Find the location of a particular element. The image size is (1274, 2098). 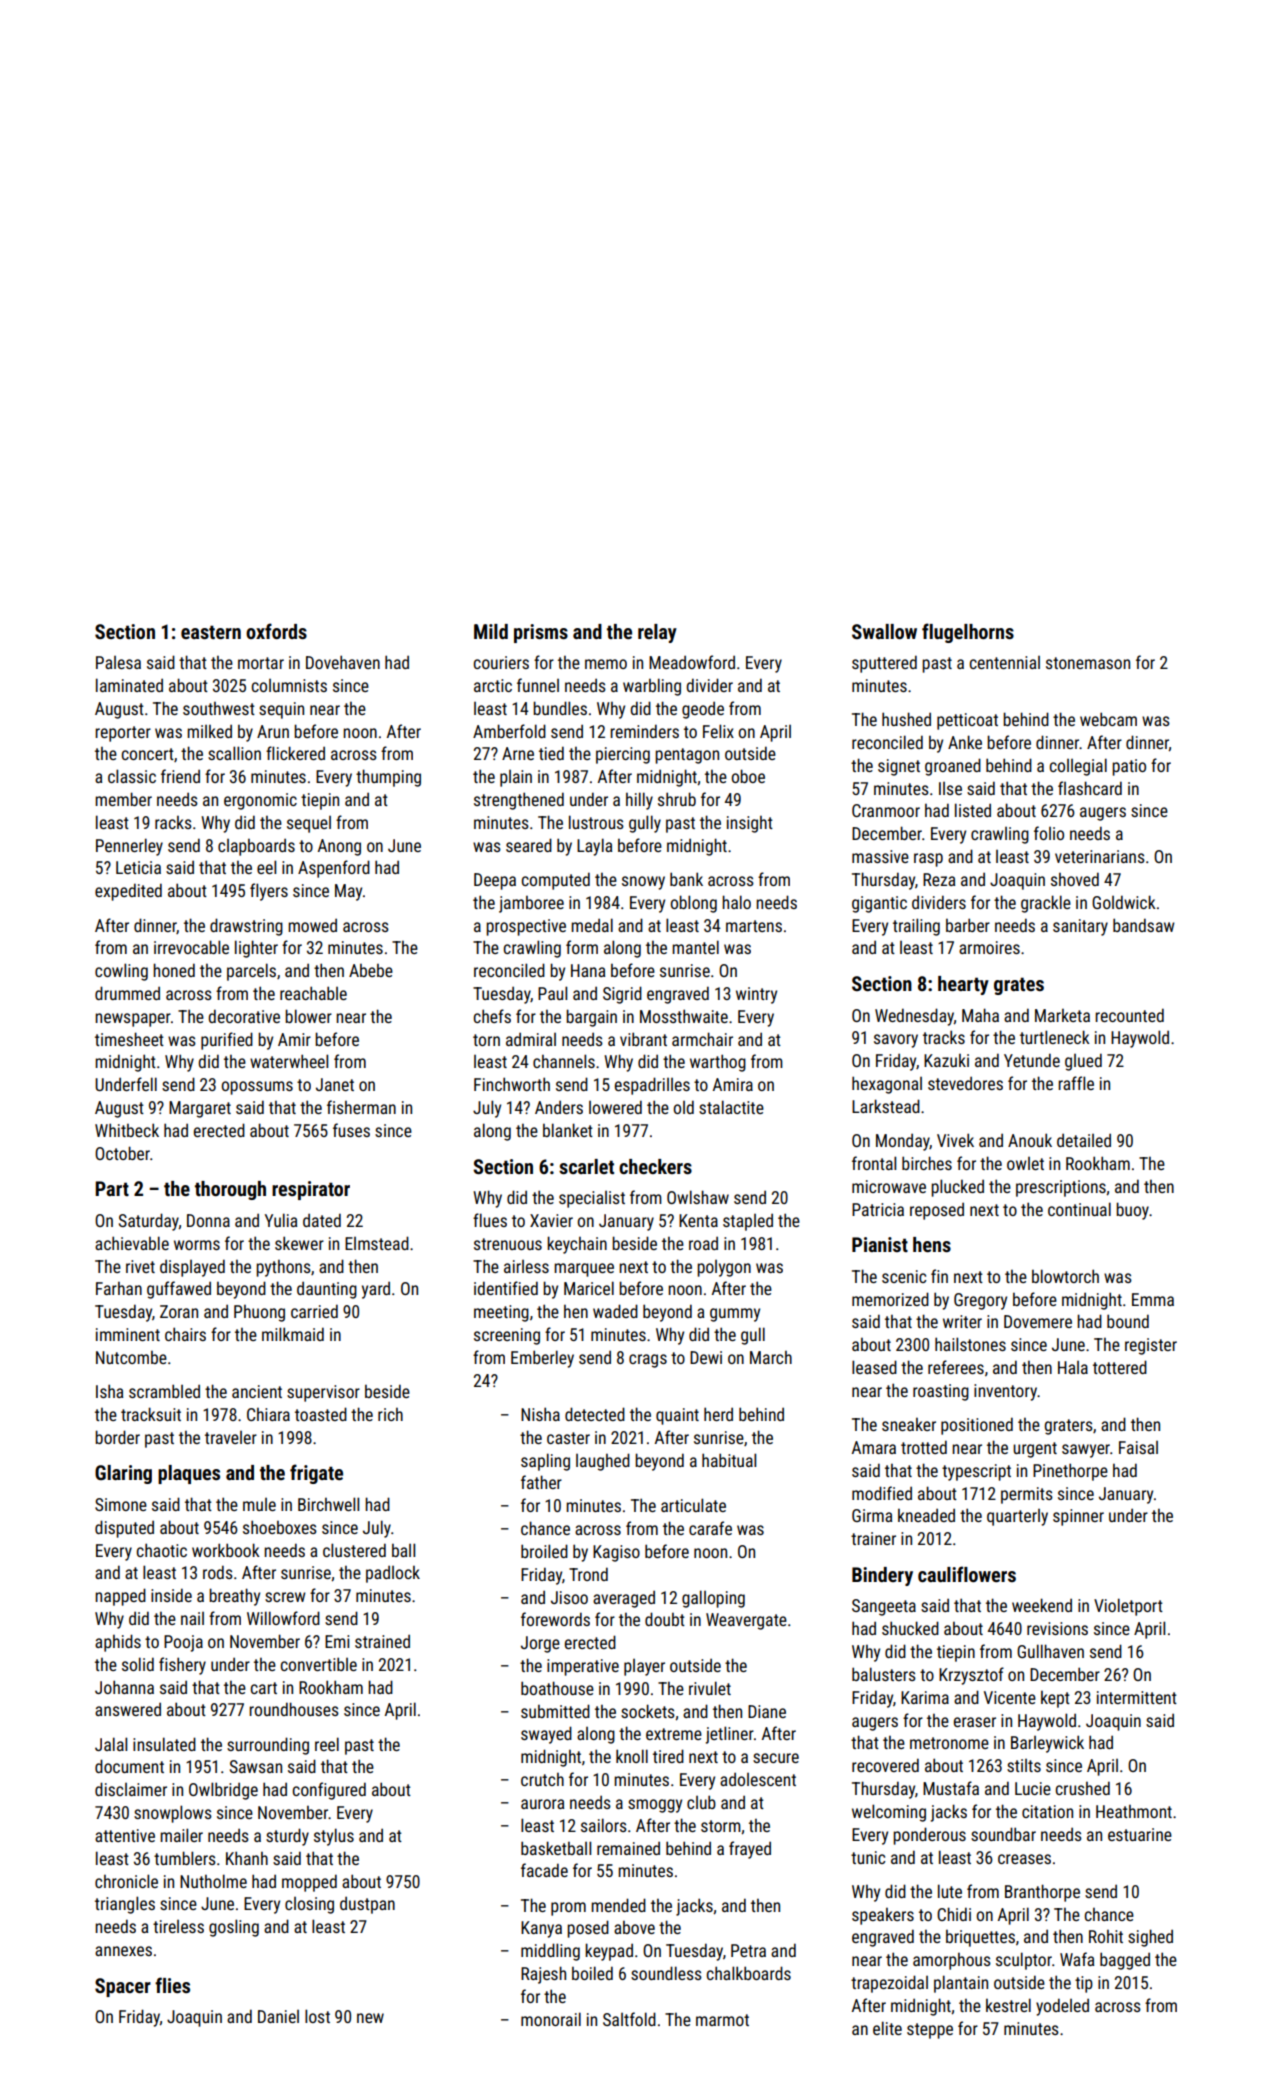

dustpan is located at coordinates (367, 1905).
